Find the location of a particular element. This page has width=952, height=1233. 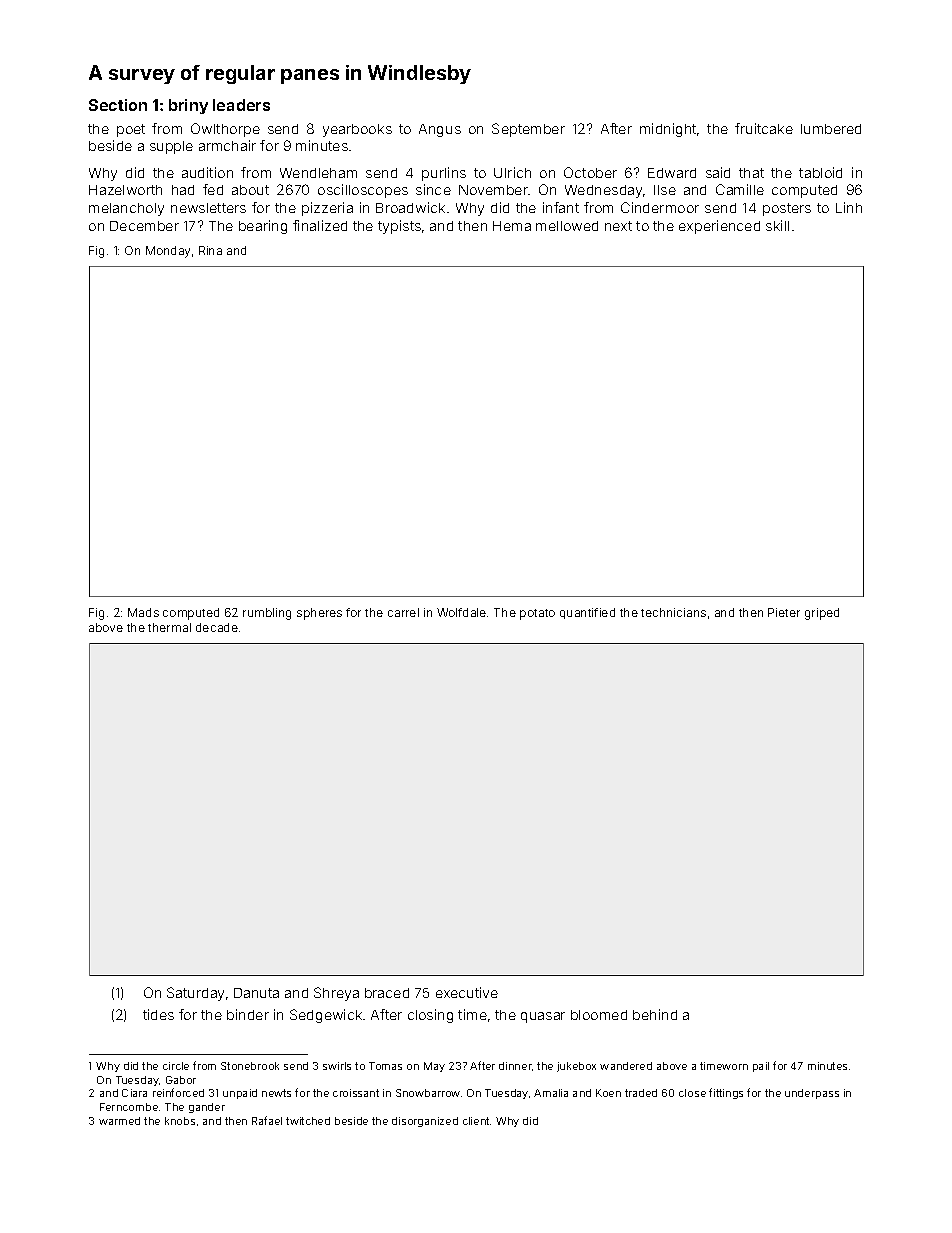

quantified is located at coordinates (587, 613).
